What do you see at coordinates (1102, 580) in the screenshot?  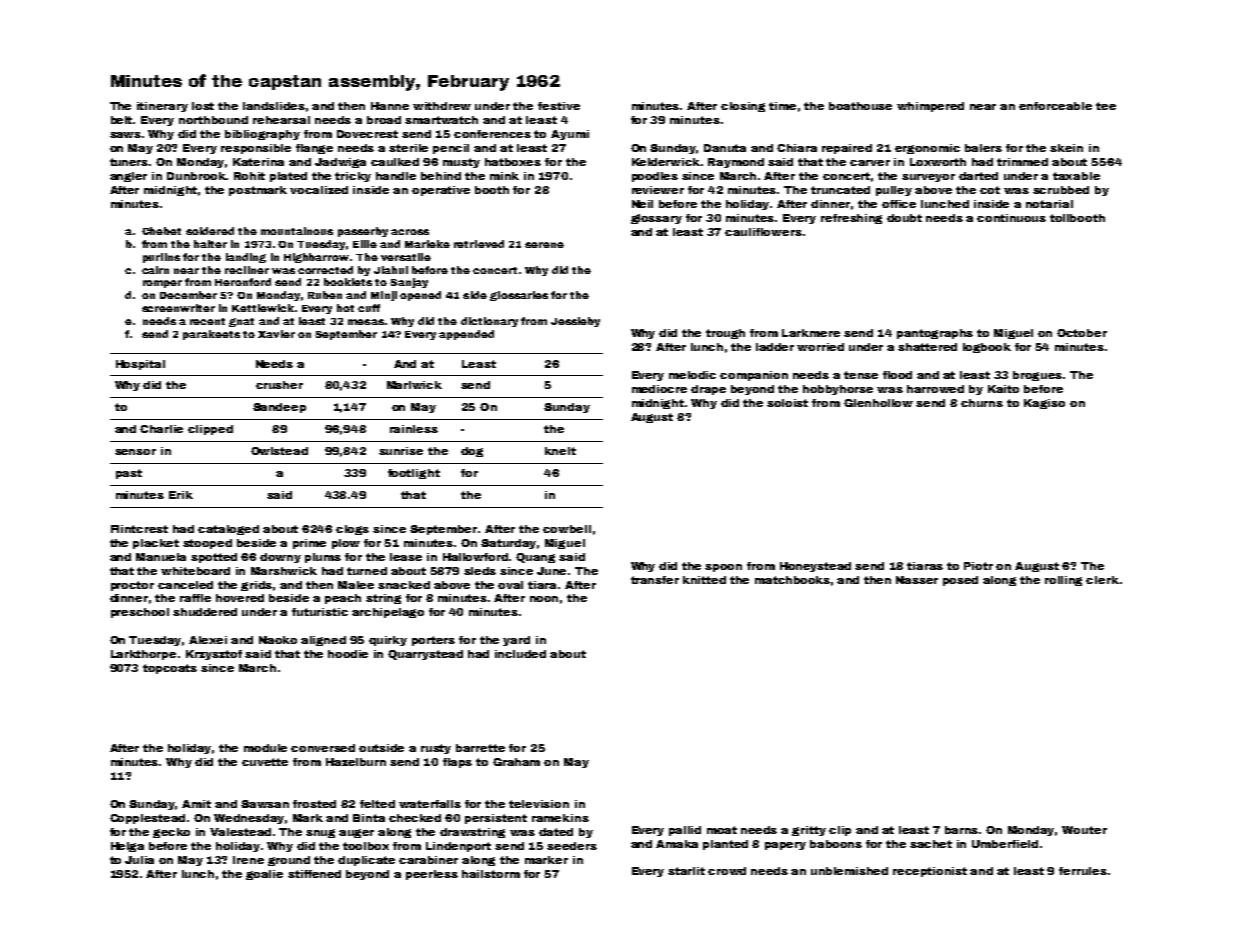 I see `clerk` at bounding box center [1102, 580].
